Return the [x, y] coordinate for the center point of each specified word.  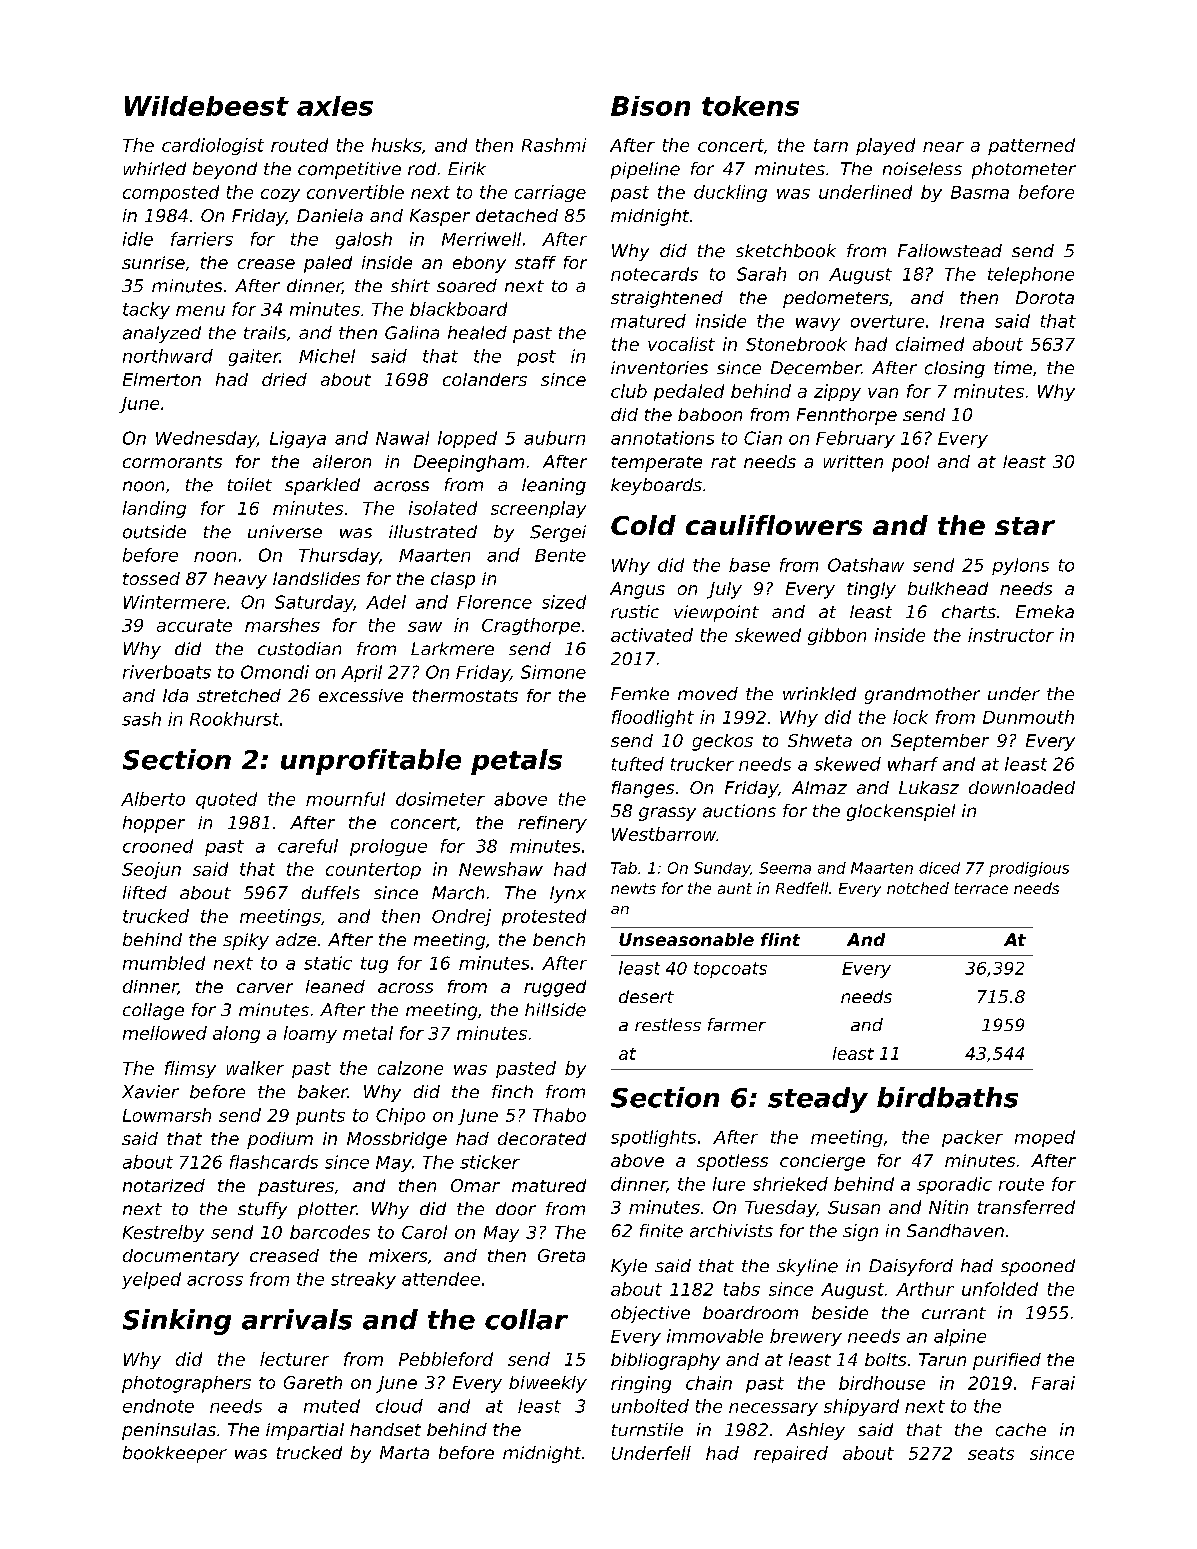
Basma [980, 192]
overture [887, 321]
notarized [164, 1185]
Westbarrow [664, 834]
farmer [737, 1024]
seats [991, 1453]
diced [939, 868]
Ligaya [298, 439]
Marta [404, 1452]
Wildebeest [207, 106]
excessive [361, 695]
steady [818, 1100]
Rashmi [554, 145]
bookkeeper [175, 1454]
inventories [659, 368]
